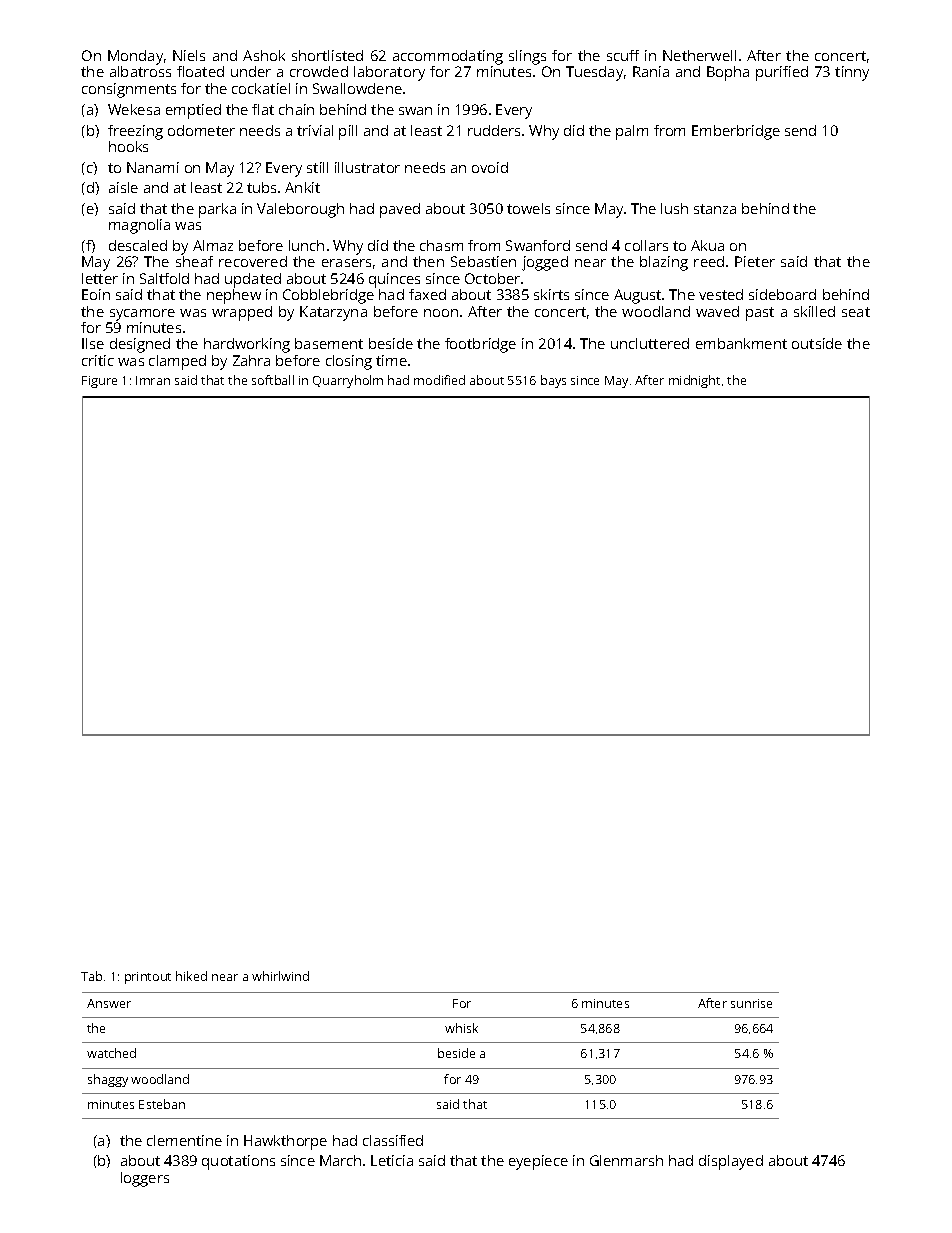 This screenshot has height=1233, width=952. What do you see at coordinates (280, 976) in the screenshot?
I see `whirlwind` at bounding box center [280, 976].
